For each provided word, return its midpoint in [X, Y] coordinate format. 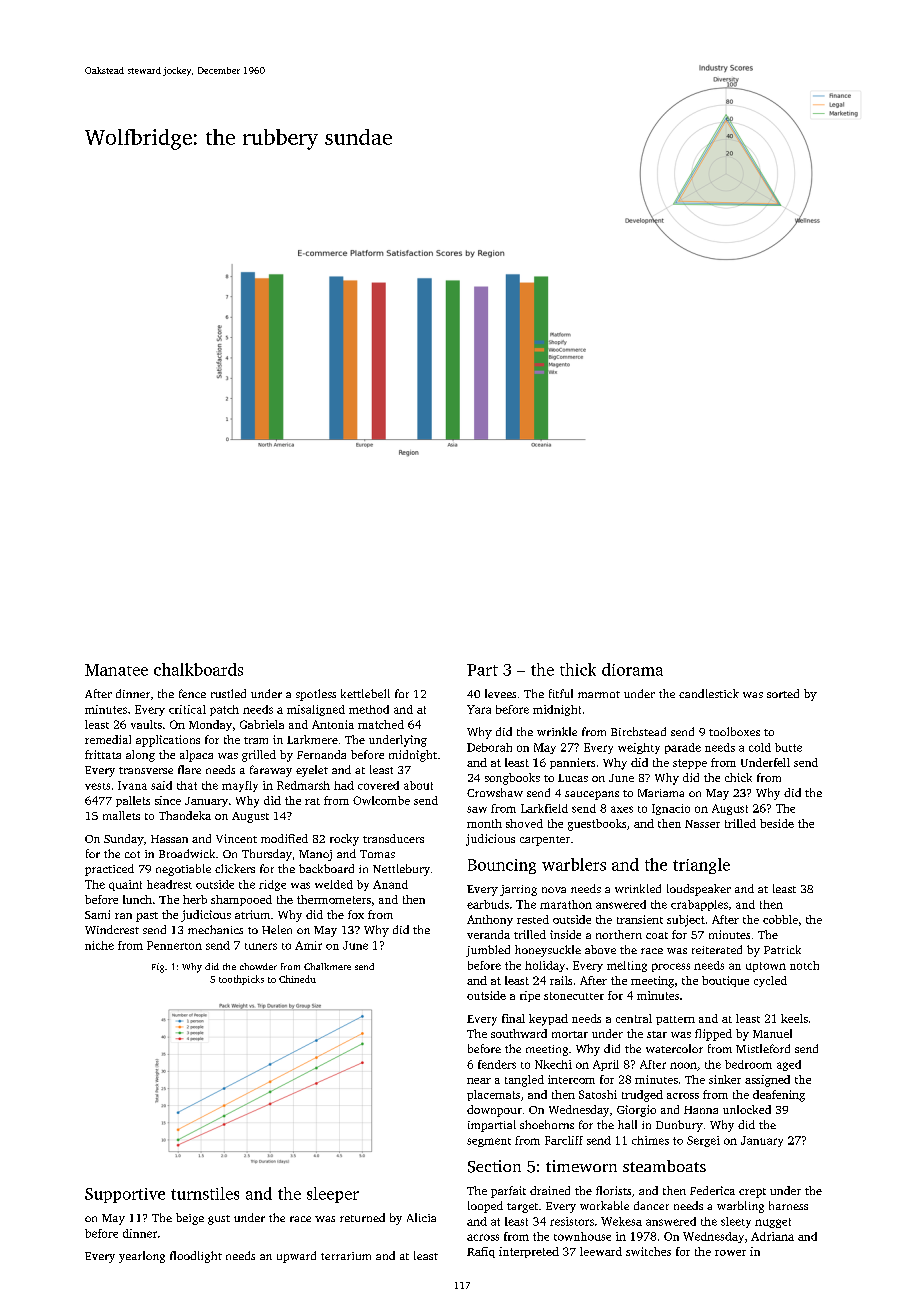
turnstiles [205, 1193]
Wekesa [621, 1221]
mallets [121, 815]
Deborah [489, 747]
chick [738, 777]
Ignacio [671, 809]
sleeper [333, 1195]
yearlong [142, 1257]
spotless [316, 695]
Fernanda [321, 754]
